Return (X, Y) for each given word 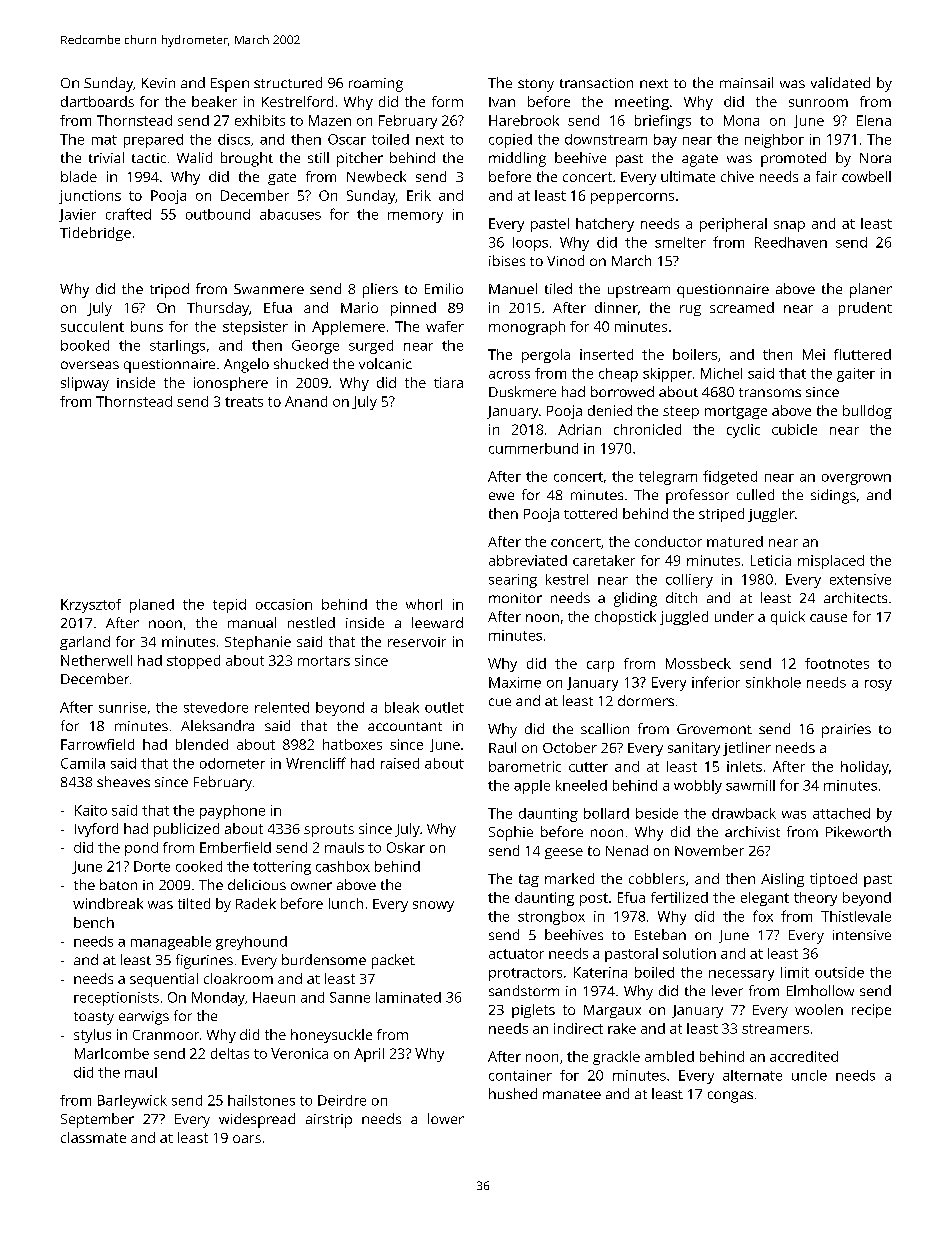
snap (789, 226)
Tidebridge (95, 234)
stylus (92, 1036)
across (509, 375)
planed (152, 606)
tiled (558, 288)
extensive (860, 579)
